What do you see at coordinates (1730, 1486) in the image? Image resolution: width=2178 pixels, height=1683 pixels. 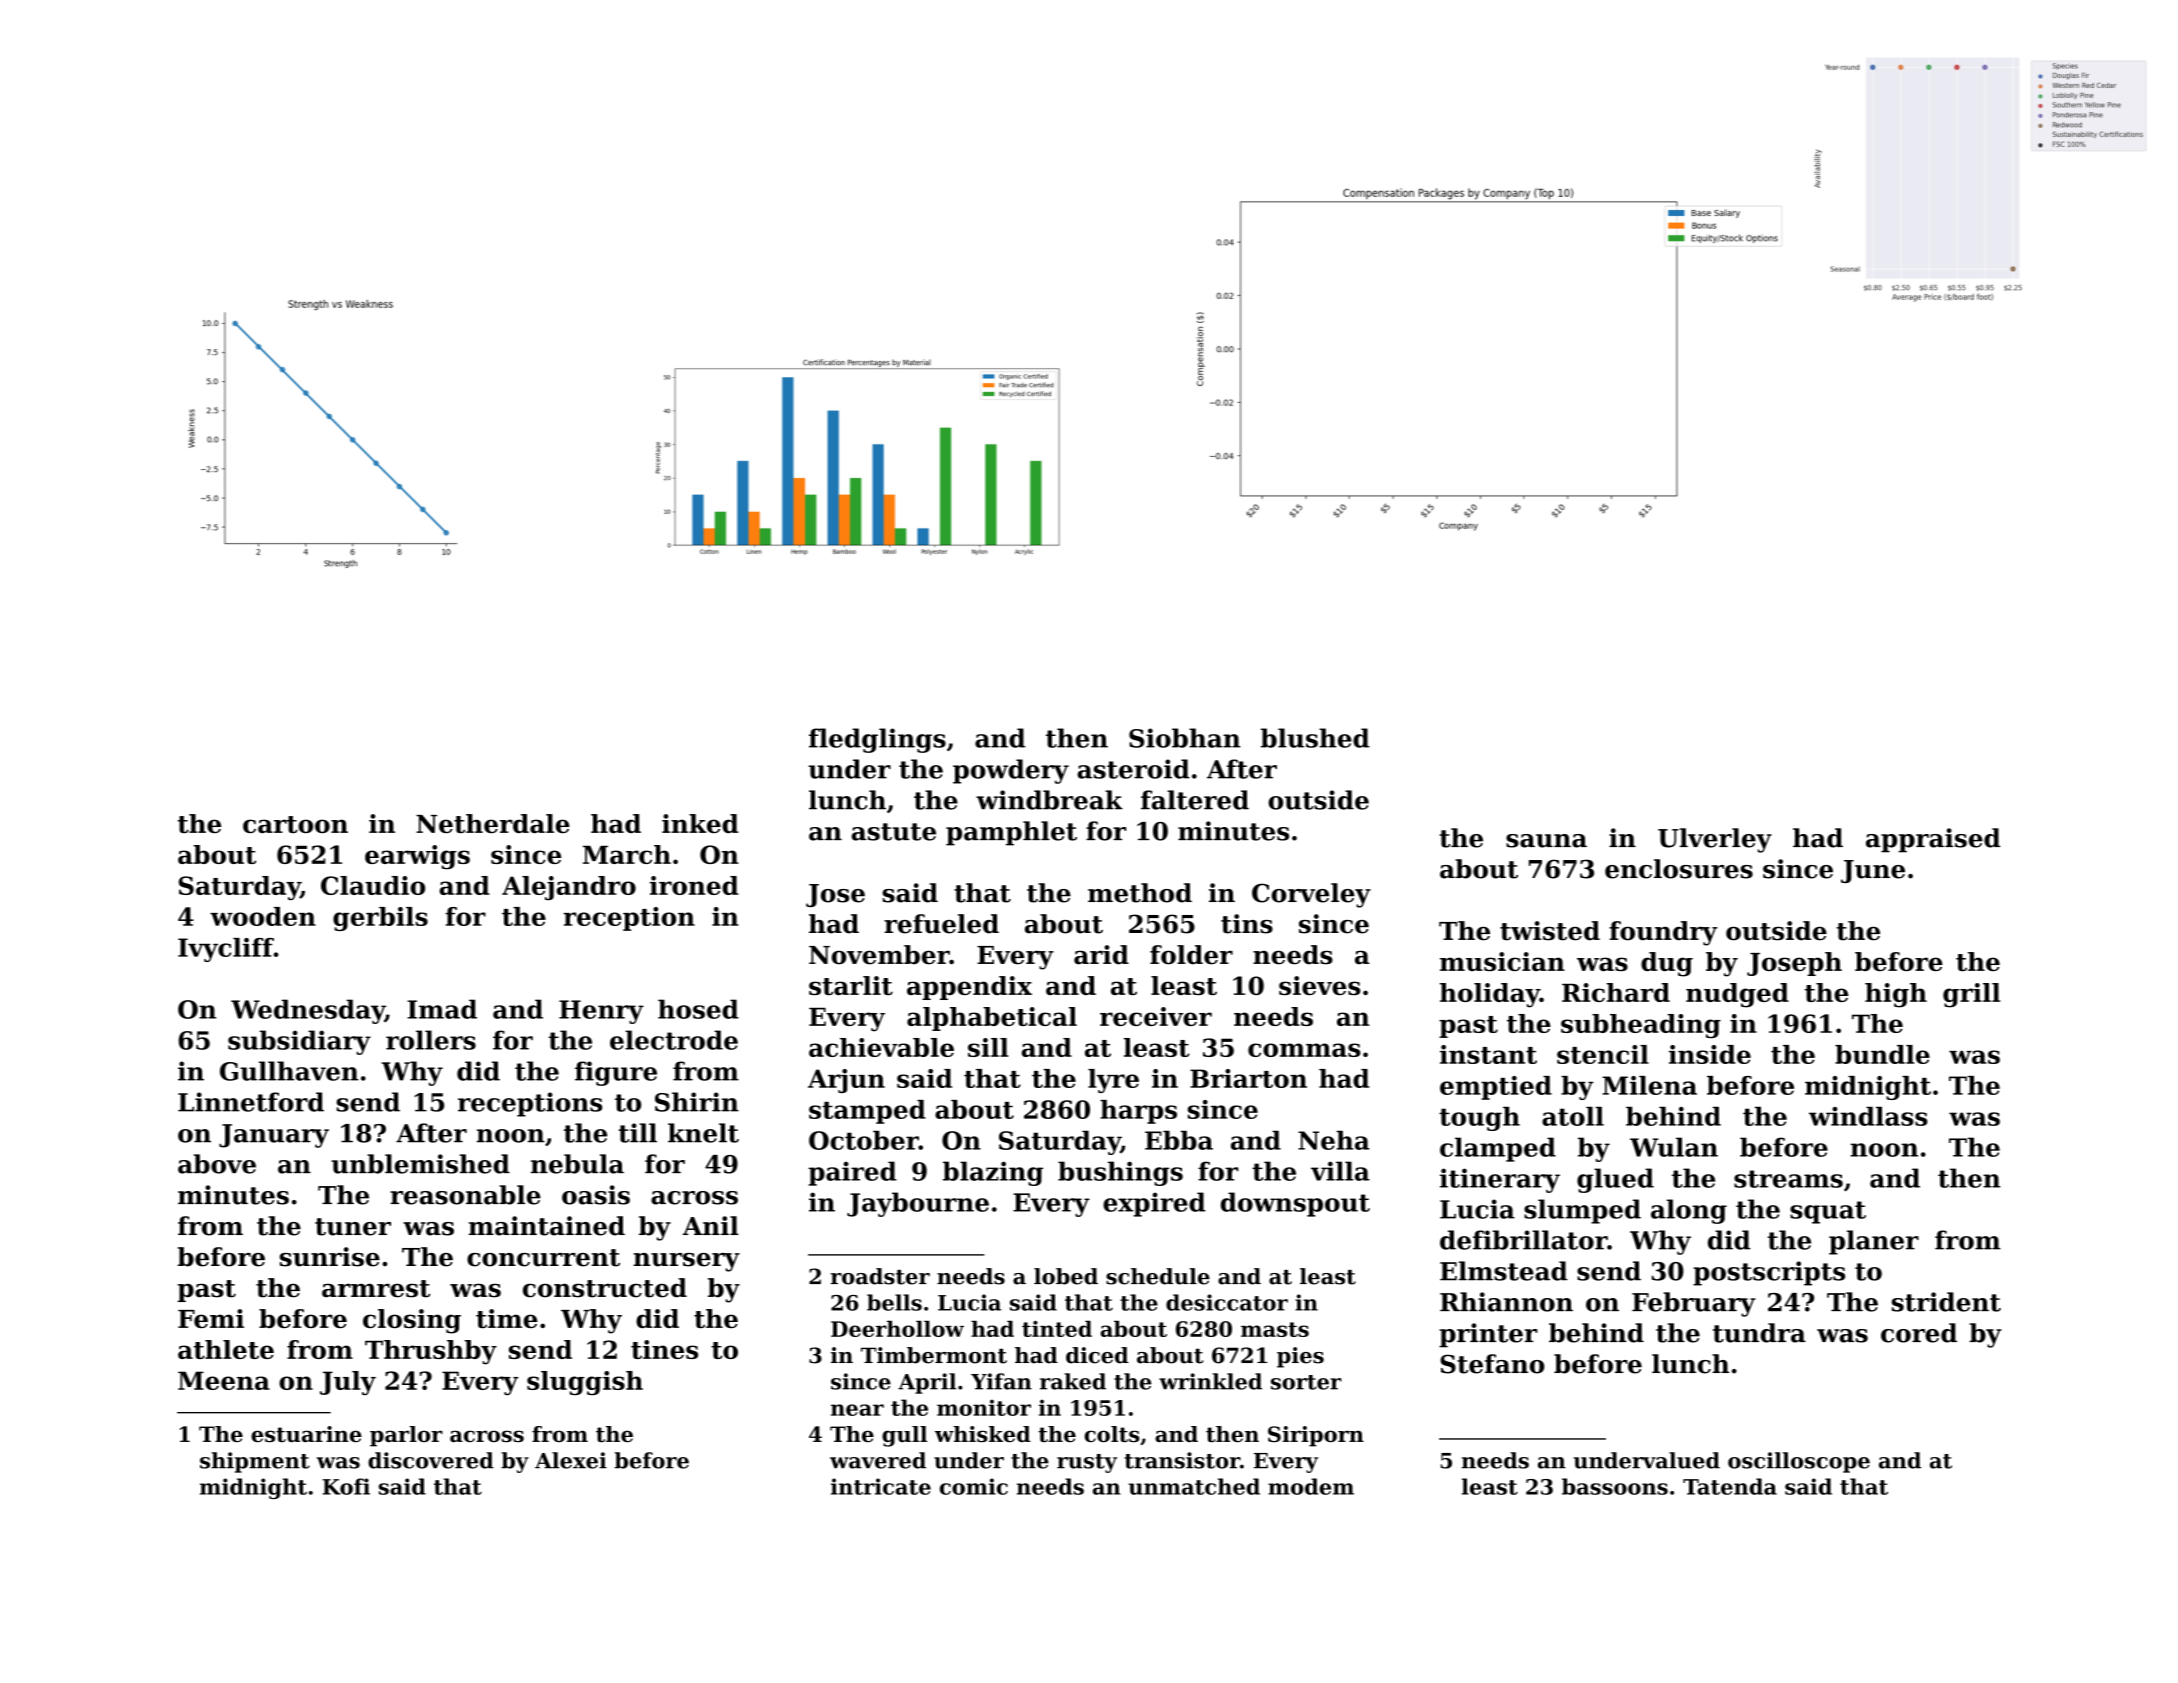 I see `Tatenda` at bounding box center [1730, 1486].
